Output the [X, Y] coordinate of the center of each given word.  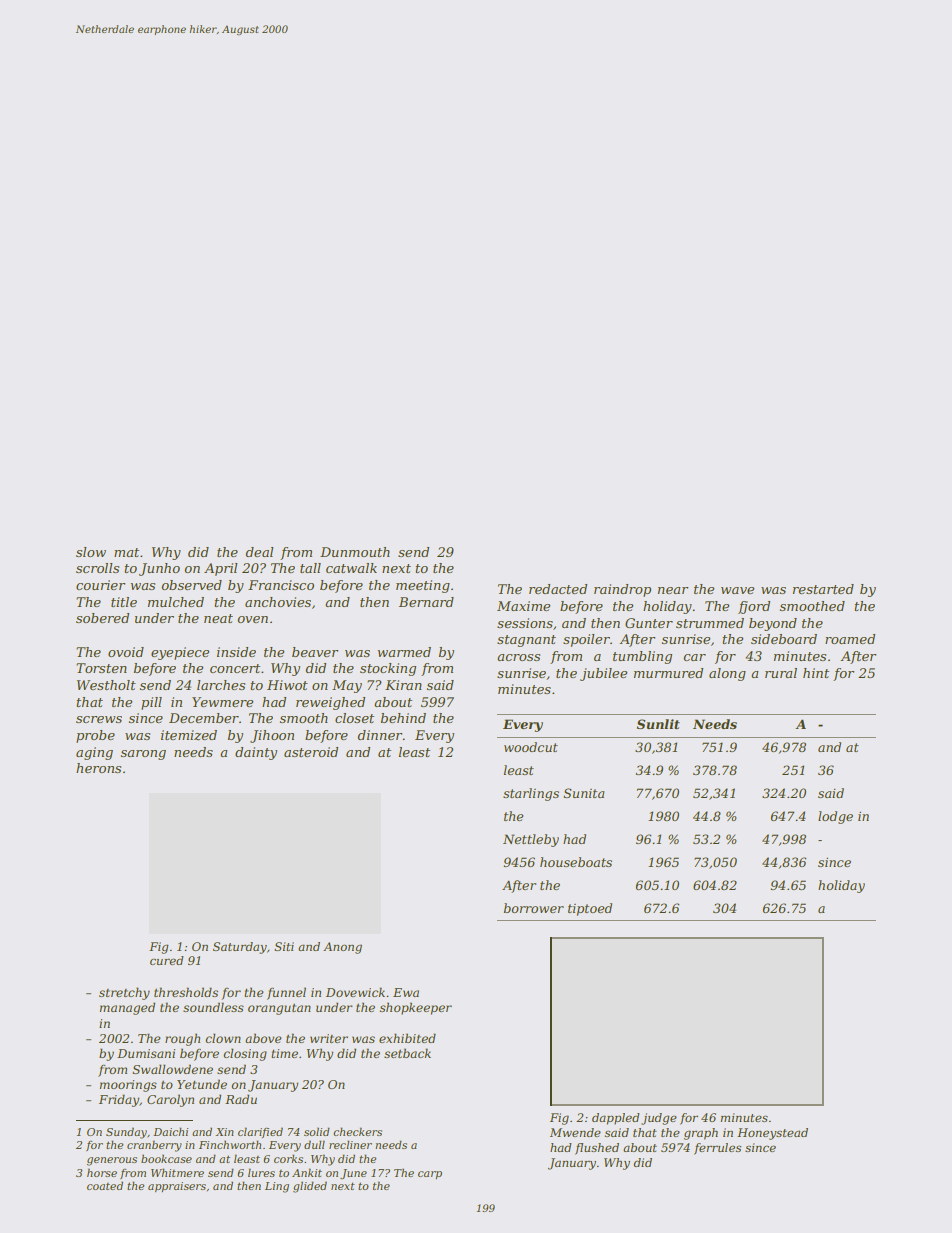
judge [659, 1119]
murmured [668, 673]
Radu [241, 1099]
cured [167, 960]
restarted [823, 589]
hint [816, 673]
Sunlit [658, 724]
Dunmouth [355, 552]
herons [98, 768]
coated [105, 1185]
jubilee [603, 674]
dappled [616, 1119]
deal [260, 552]
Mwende [575, 1132]
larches [221, 685]
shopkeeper [416, 1008]
